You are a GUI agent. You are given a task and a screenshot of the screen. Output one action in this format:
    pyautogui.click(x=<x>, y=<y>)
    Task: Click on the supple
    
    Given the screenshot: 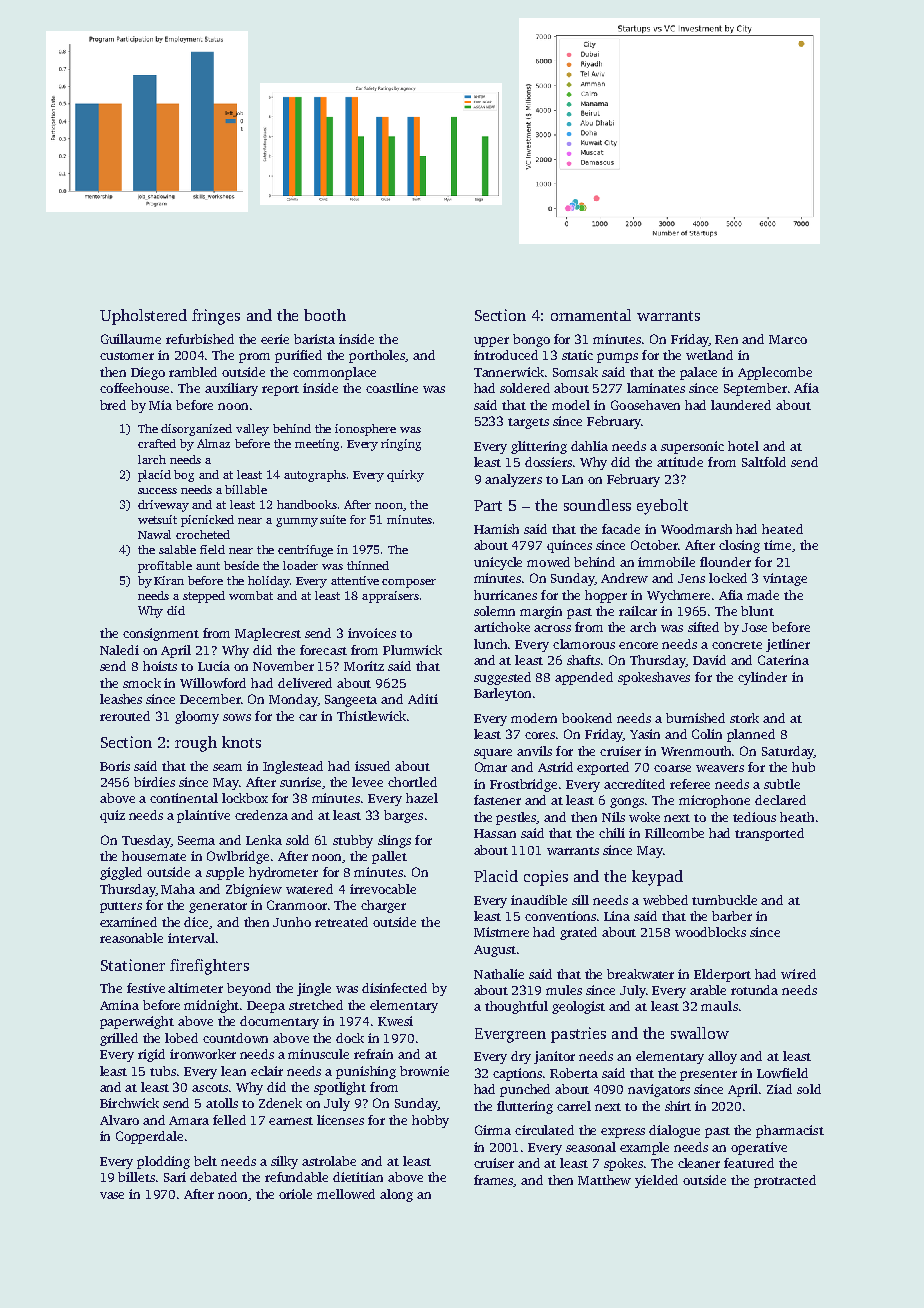 What is the action you would take?
    pyautogui.click(x=225, y=873)
